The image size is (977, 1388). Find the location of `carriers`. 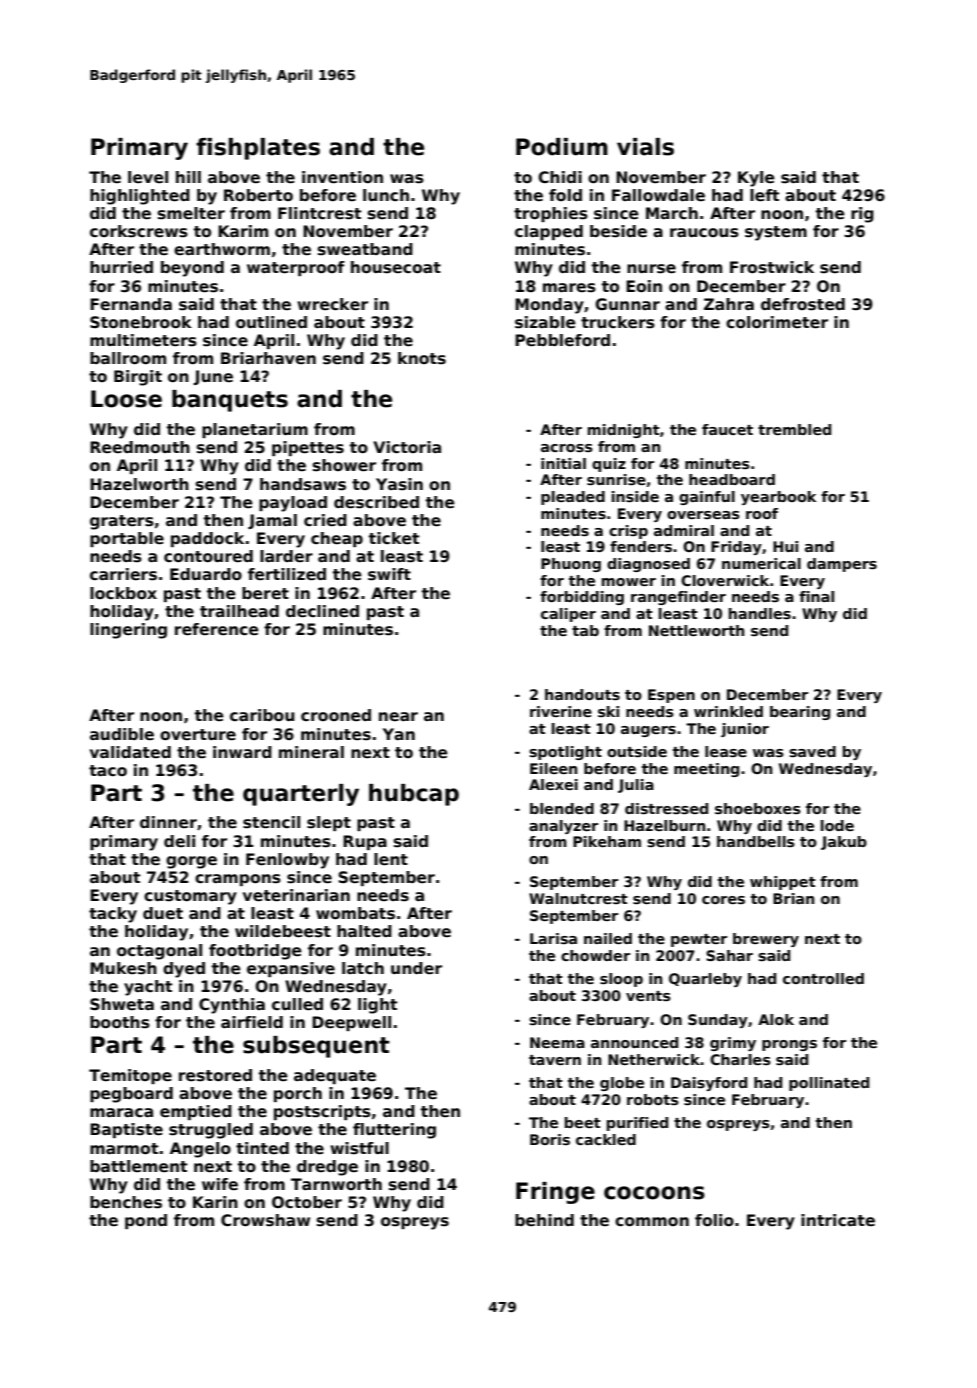

carriers is located at coordinates (123, 574).
